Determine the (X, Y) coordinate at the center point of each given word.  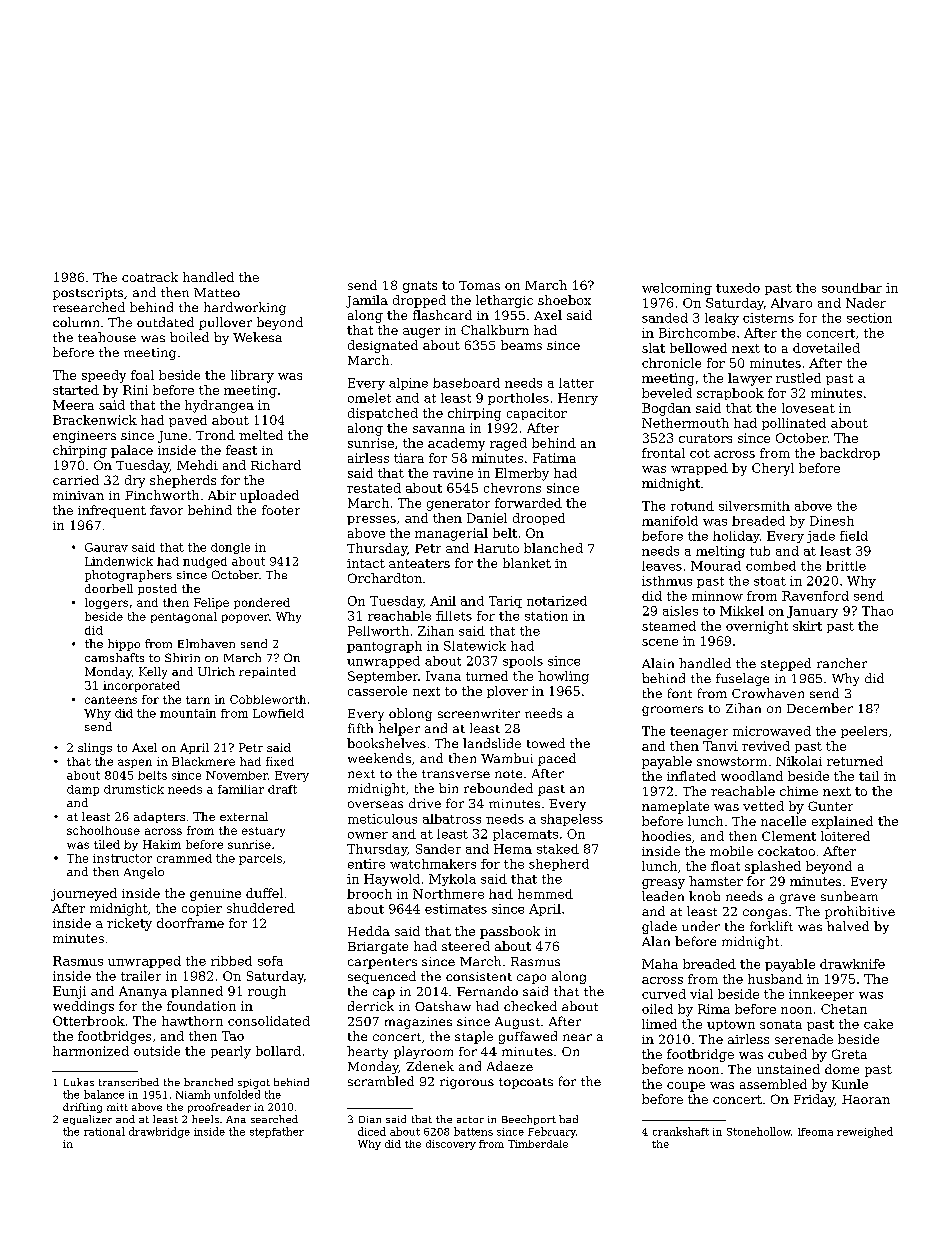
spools (523, 662)
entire (366, 864)
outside (157, 1051)
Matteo (217, 292)
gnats (420, 287)
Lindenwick (119, 561)
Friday (814, 1100)
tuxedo (738, 288)
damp (83, 790)
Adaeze (510, 1066)
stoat (770, 581)
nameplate (675, 807)
